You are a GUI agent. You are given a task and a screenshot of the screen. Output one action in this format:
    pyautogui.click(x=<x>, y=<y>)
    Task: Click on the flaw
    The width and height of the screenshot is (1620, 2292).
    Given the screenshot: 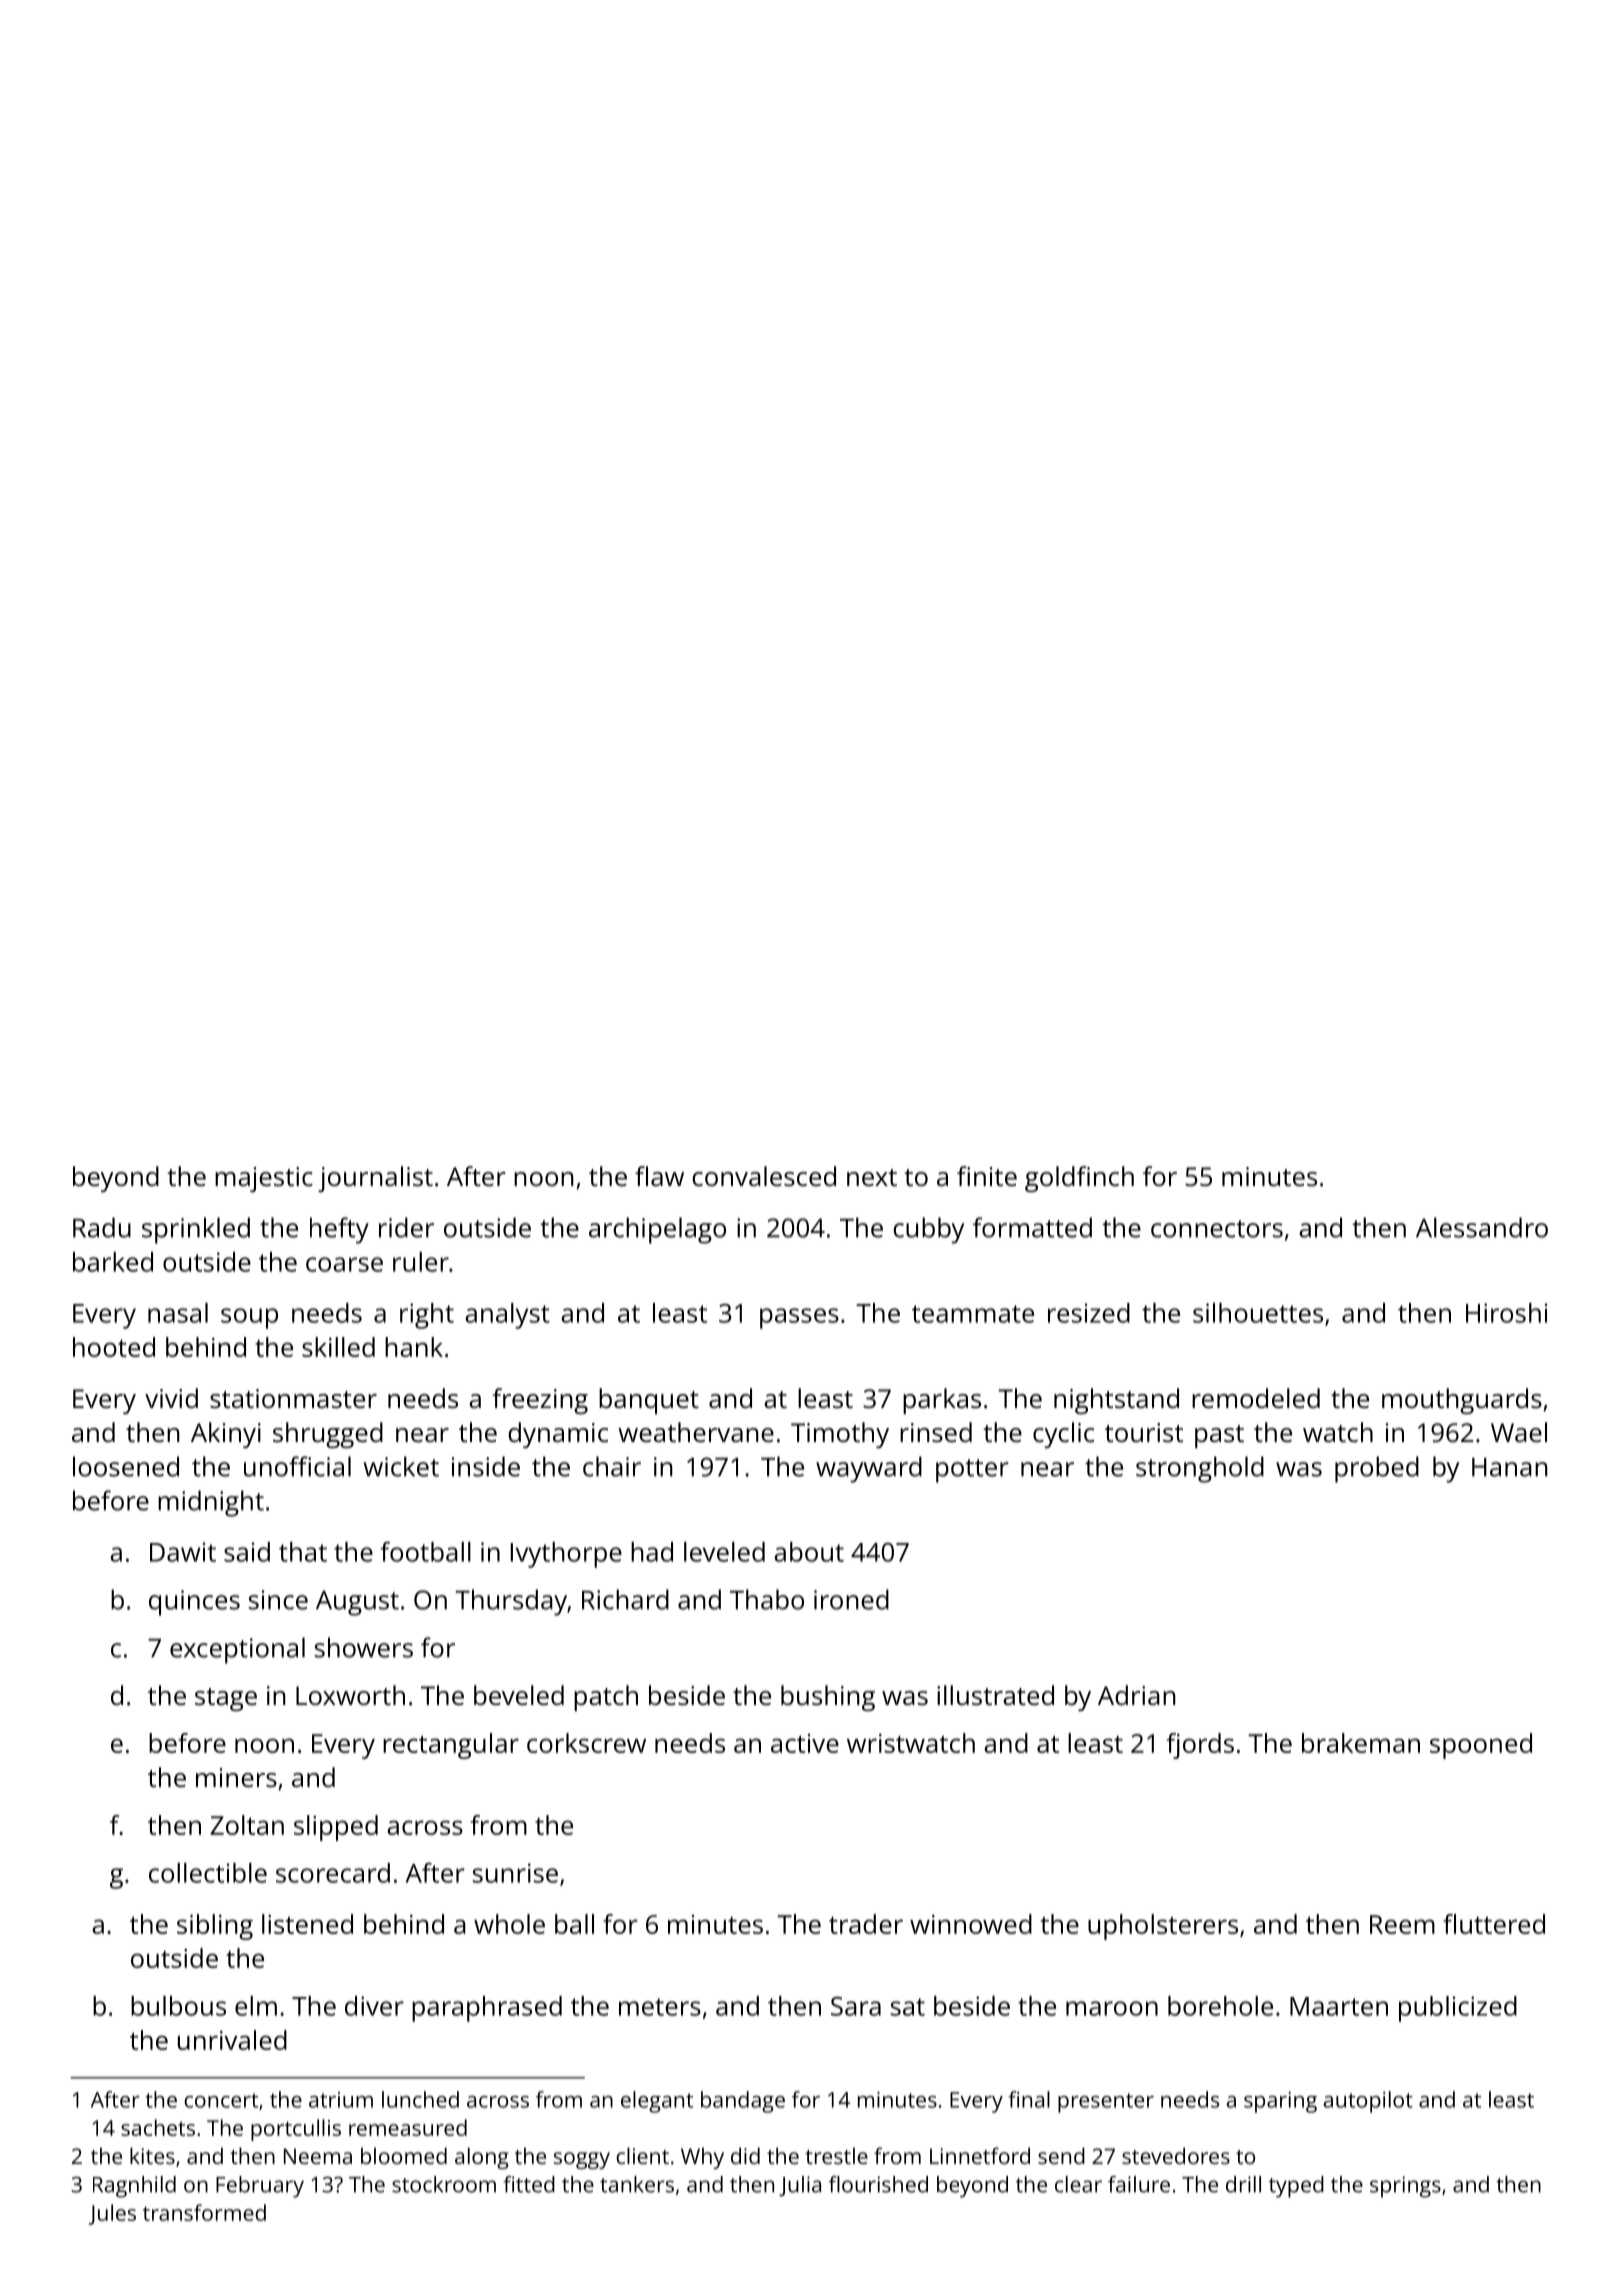 What is the action you would take?
    pyautogui.click(x=659, y=1176)
